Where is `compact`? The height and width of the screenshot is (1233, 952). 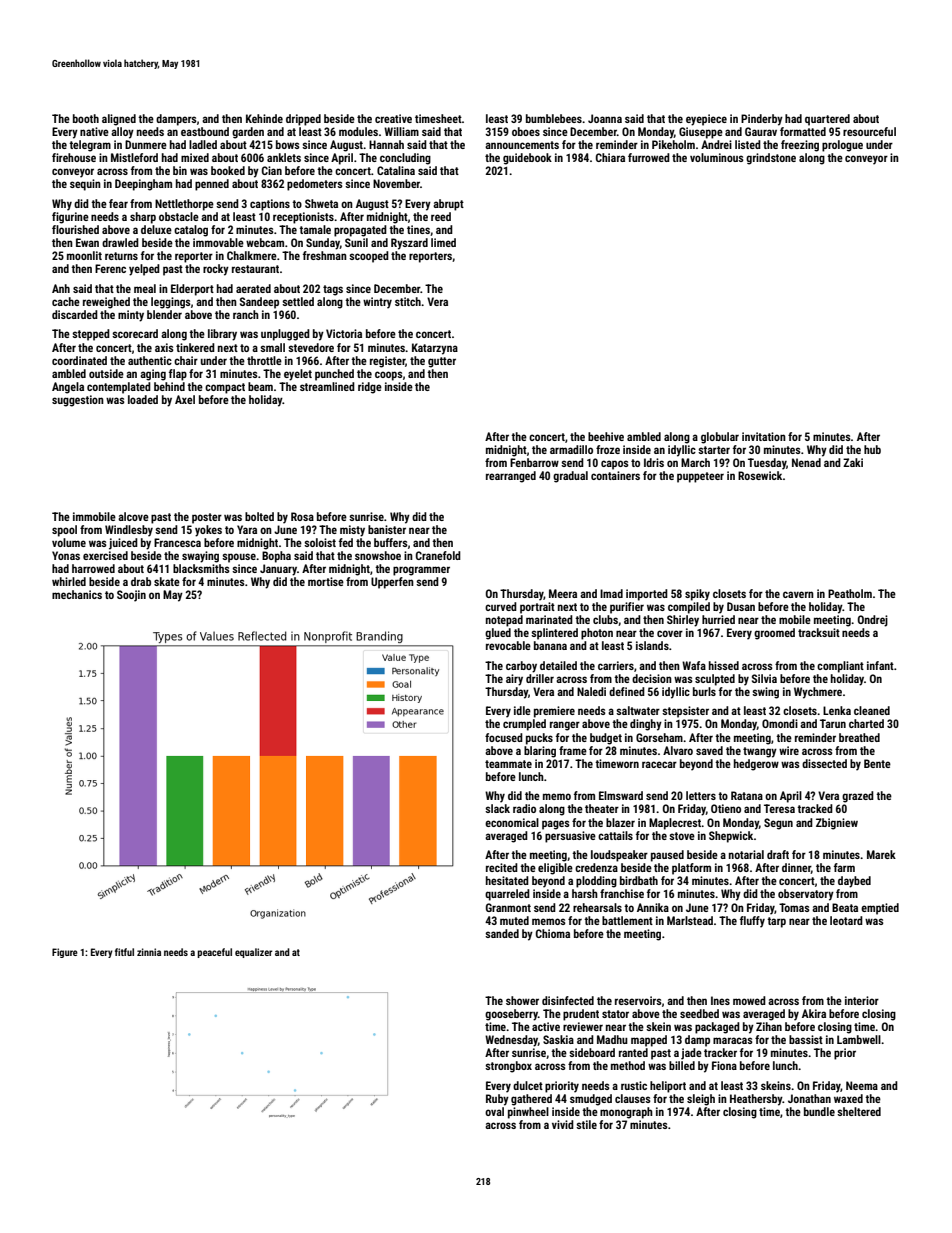 compact is located at coordinates (225, 388).
